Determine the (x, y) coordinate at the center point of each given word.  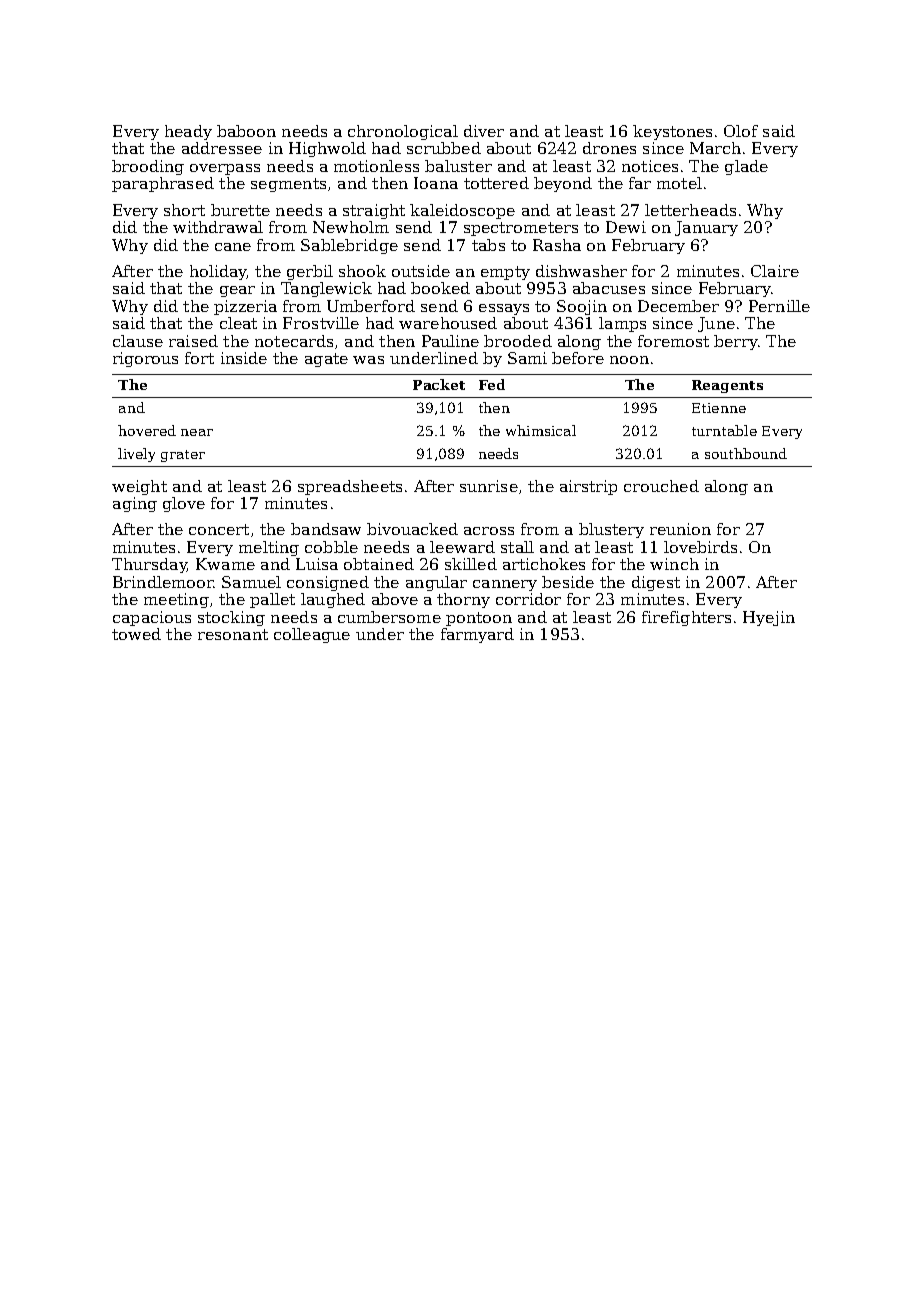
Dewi (626, 227)
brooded (518, 341)
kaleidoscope (462, 211)
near (197, 432)
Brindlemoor (163, 582)
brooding (148, 167)
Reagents (727, 386)
